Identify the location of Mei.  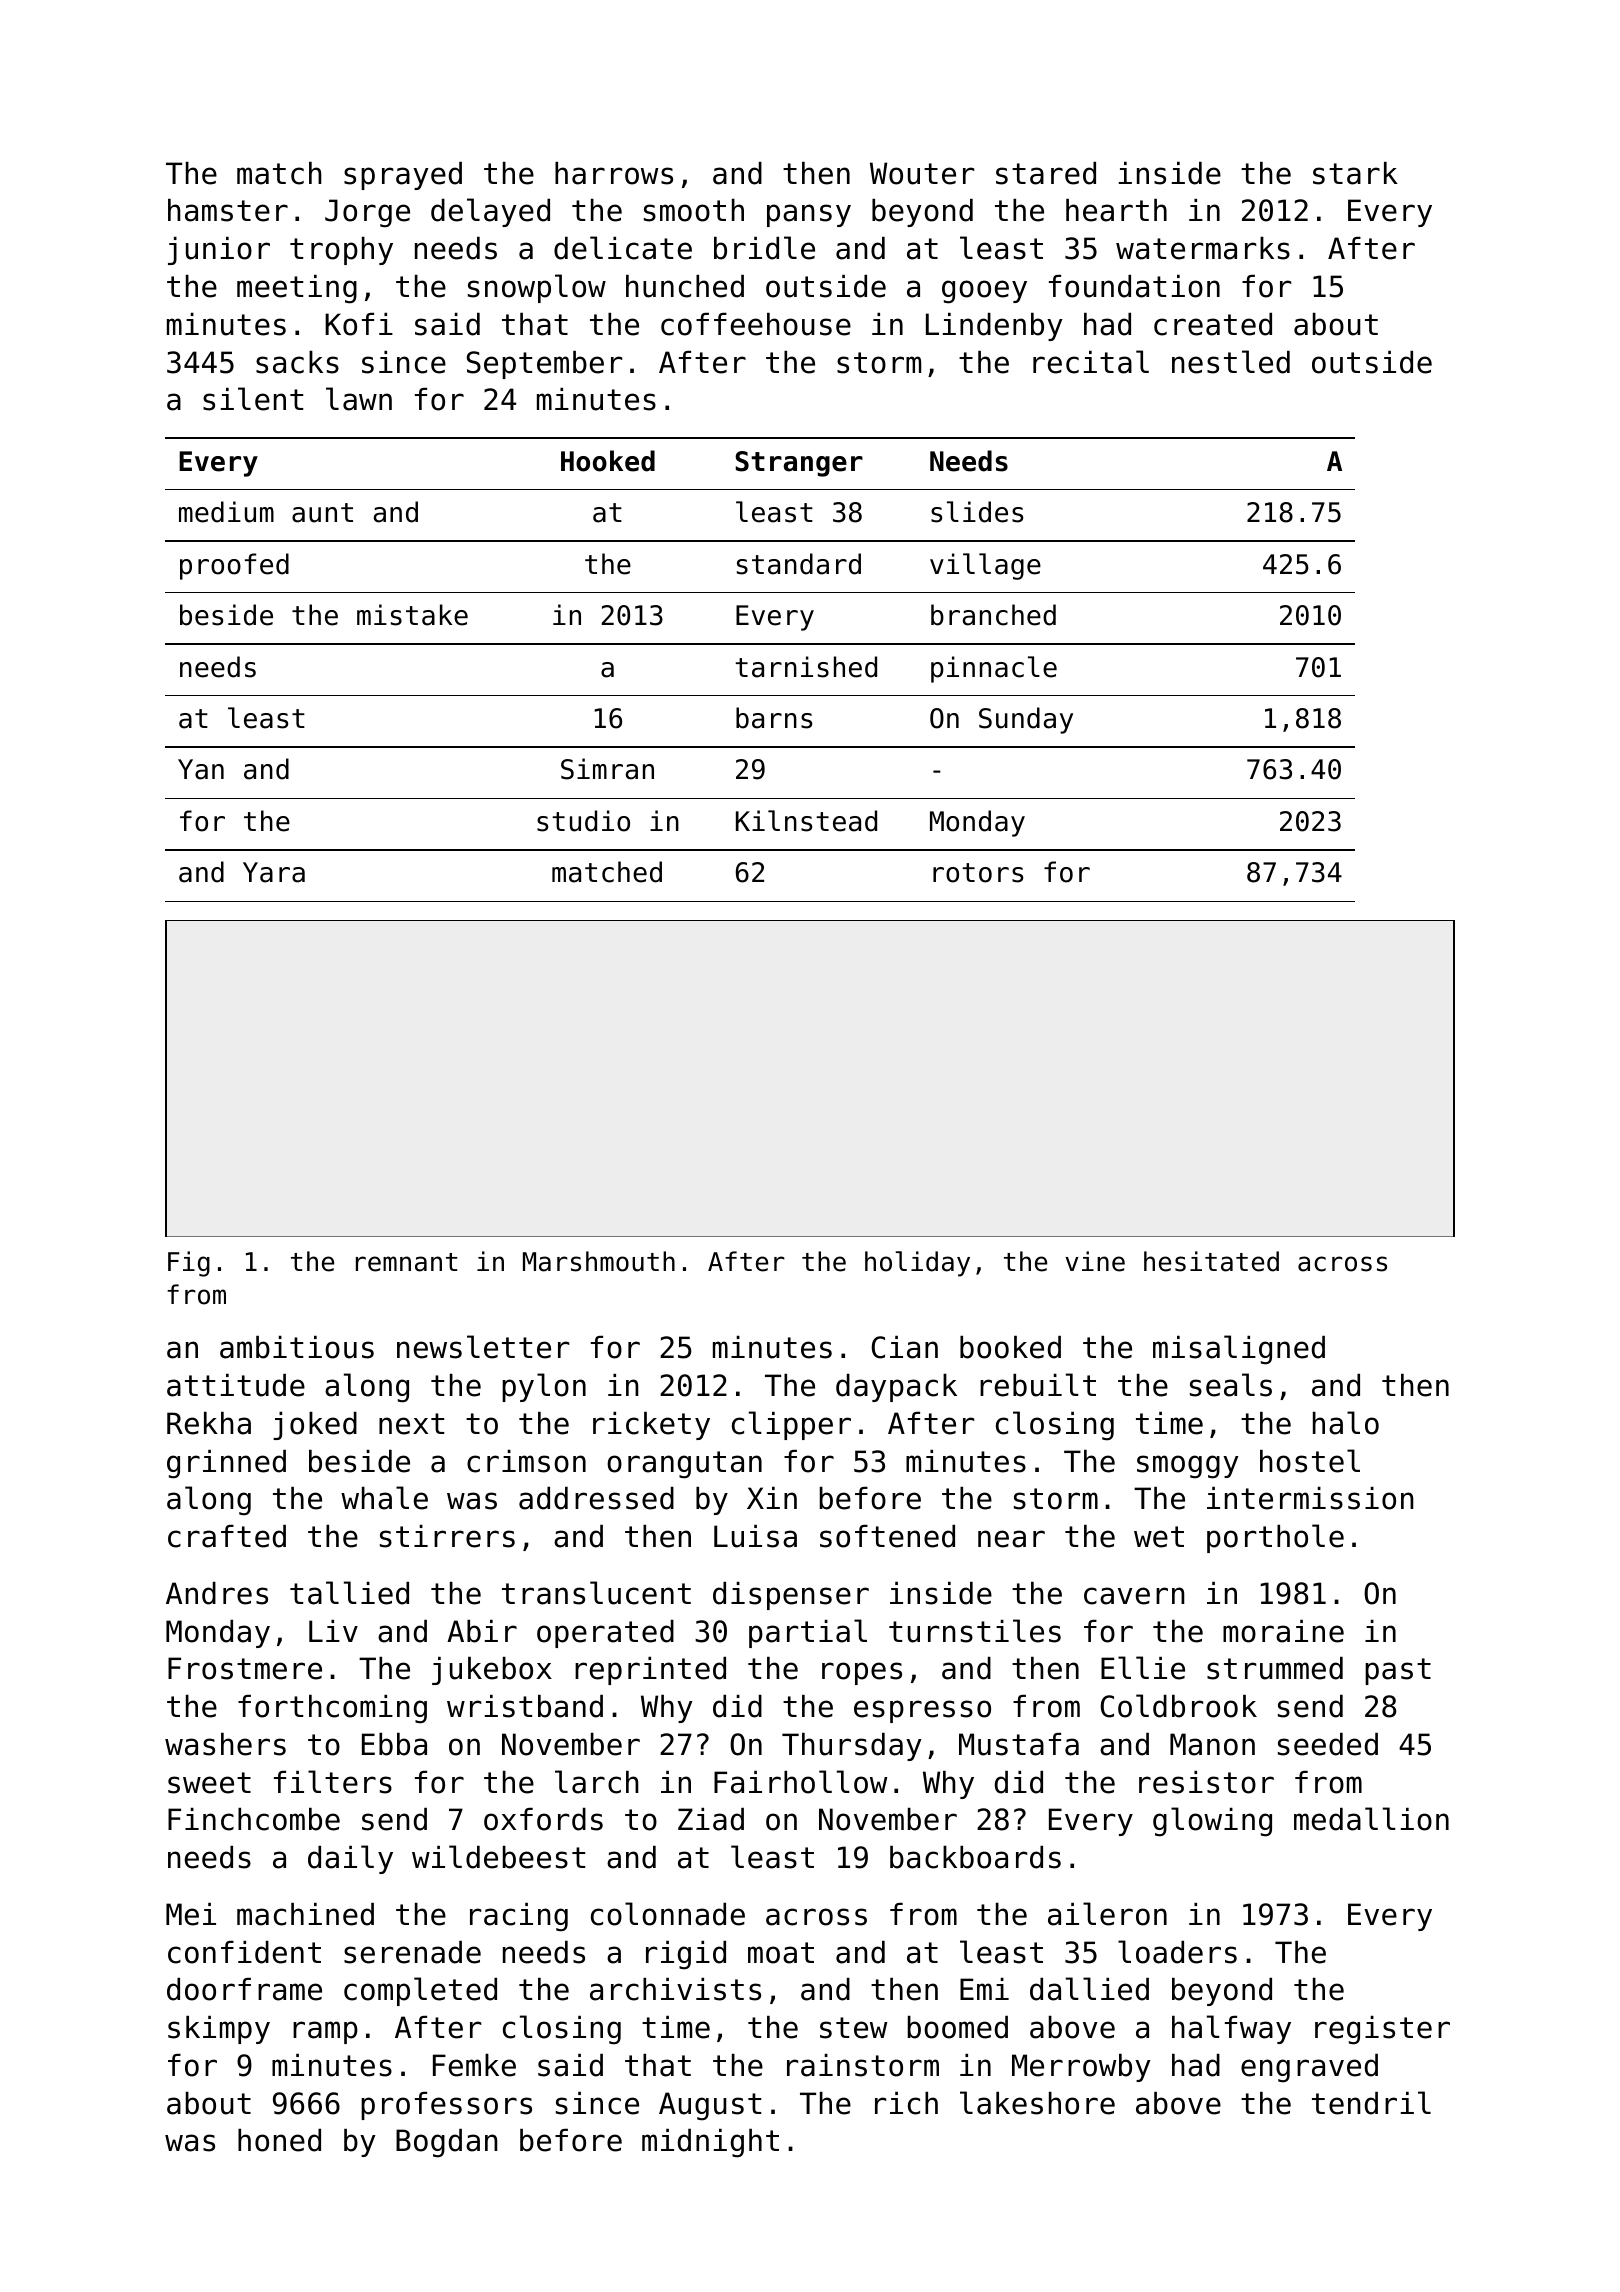
(191, 1914).
